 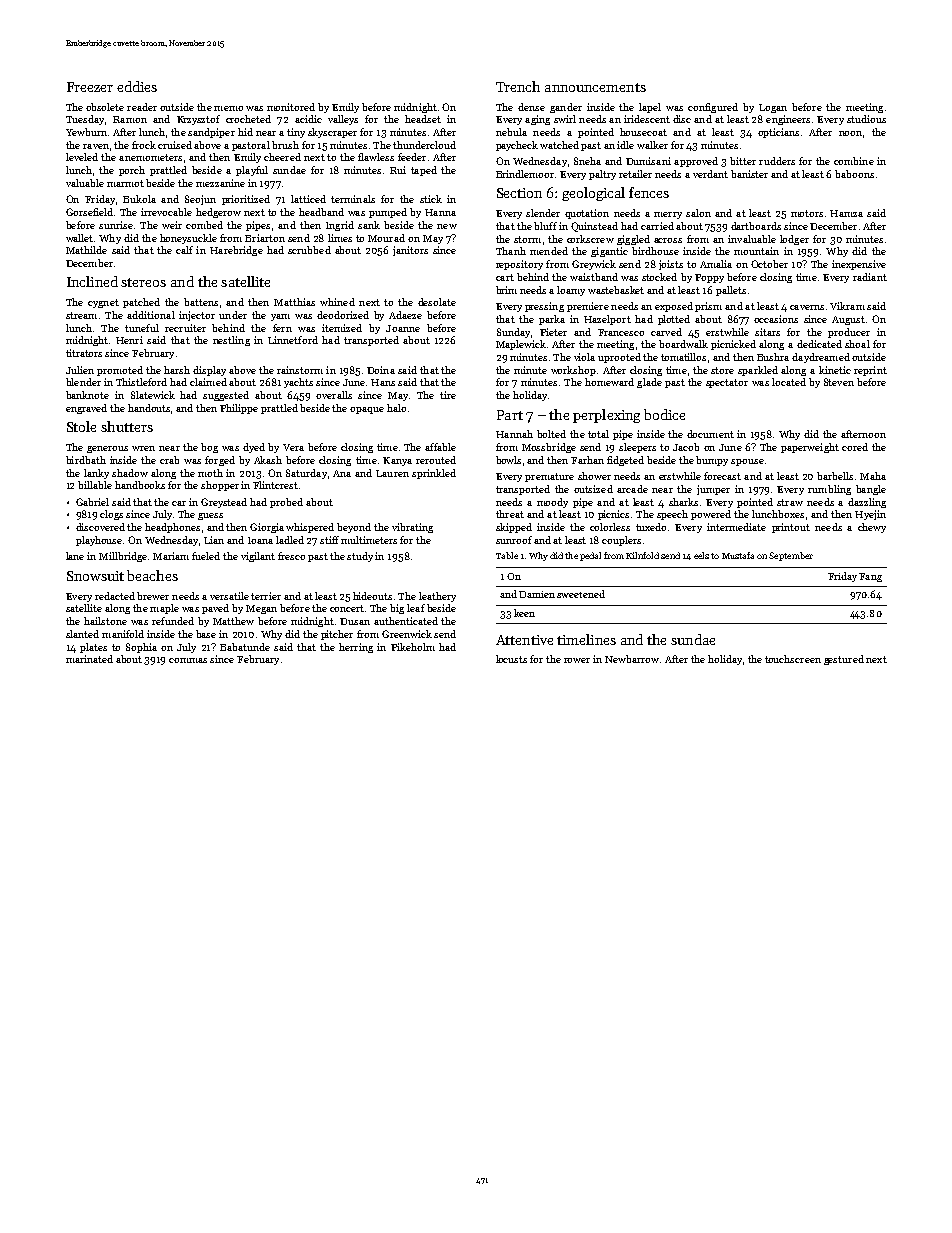 What do you see at coordinates (859, 265) in the screenshot?
I see `inexpensive` at bounding box center [859, 265].
